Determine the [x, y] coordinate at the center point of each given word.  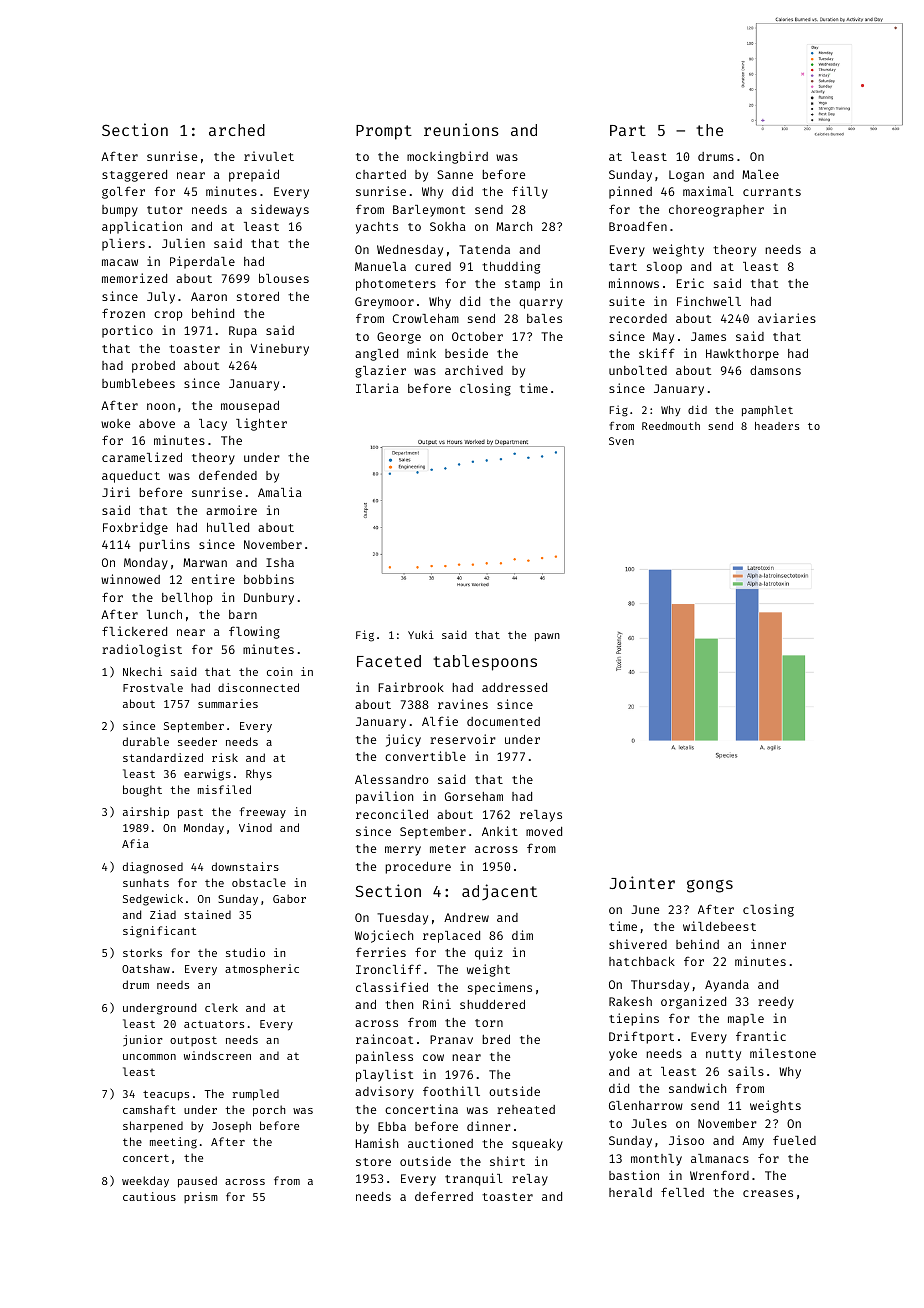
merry [403, 851]
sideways [280, 210]
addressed [514, 687]
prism [201, 1197]
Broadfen [638, 226]
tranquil [474, 1179]
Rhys [259, 774]
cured [433, 266]
